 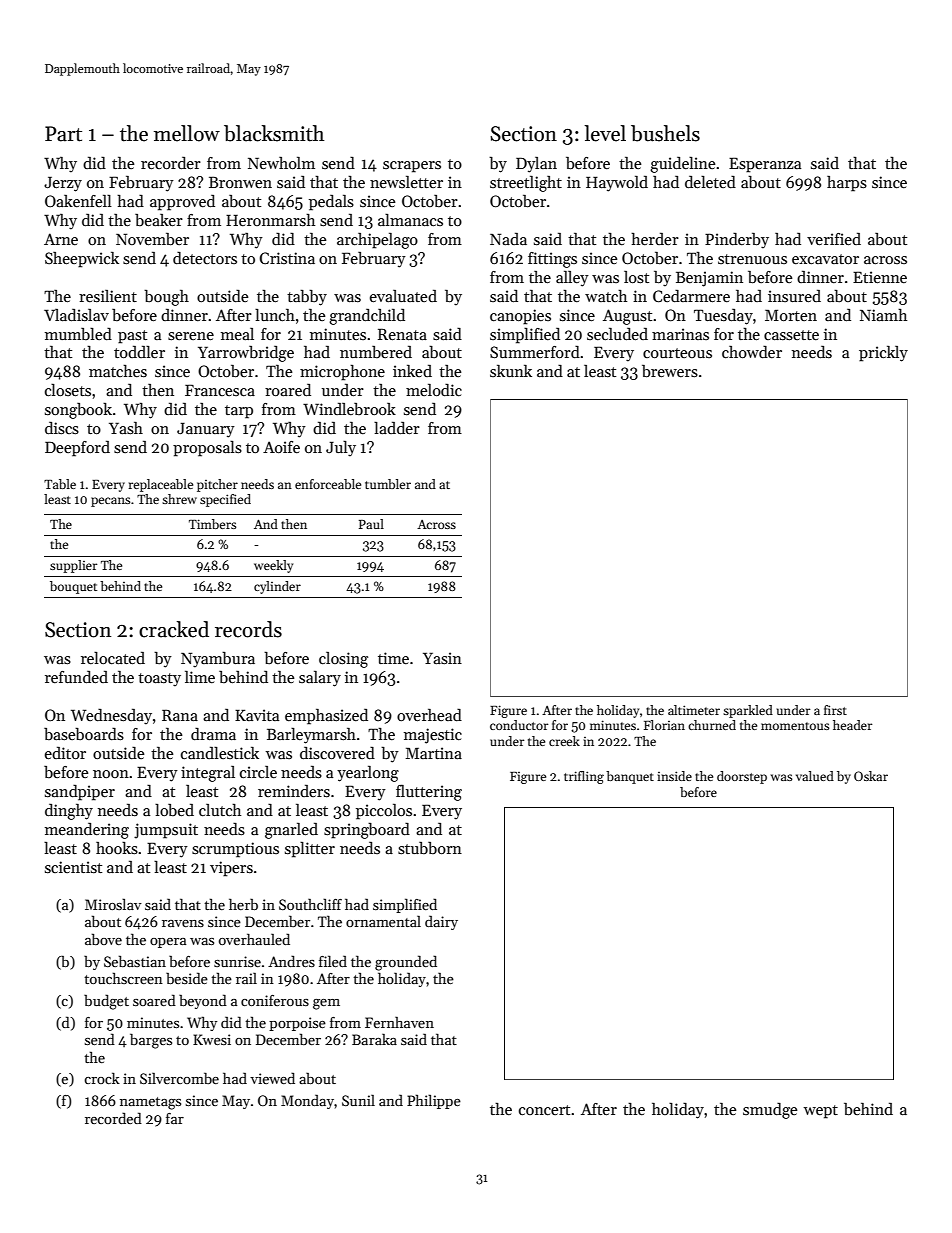 I want to click on Cristina, so click(x=287, y=258).
